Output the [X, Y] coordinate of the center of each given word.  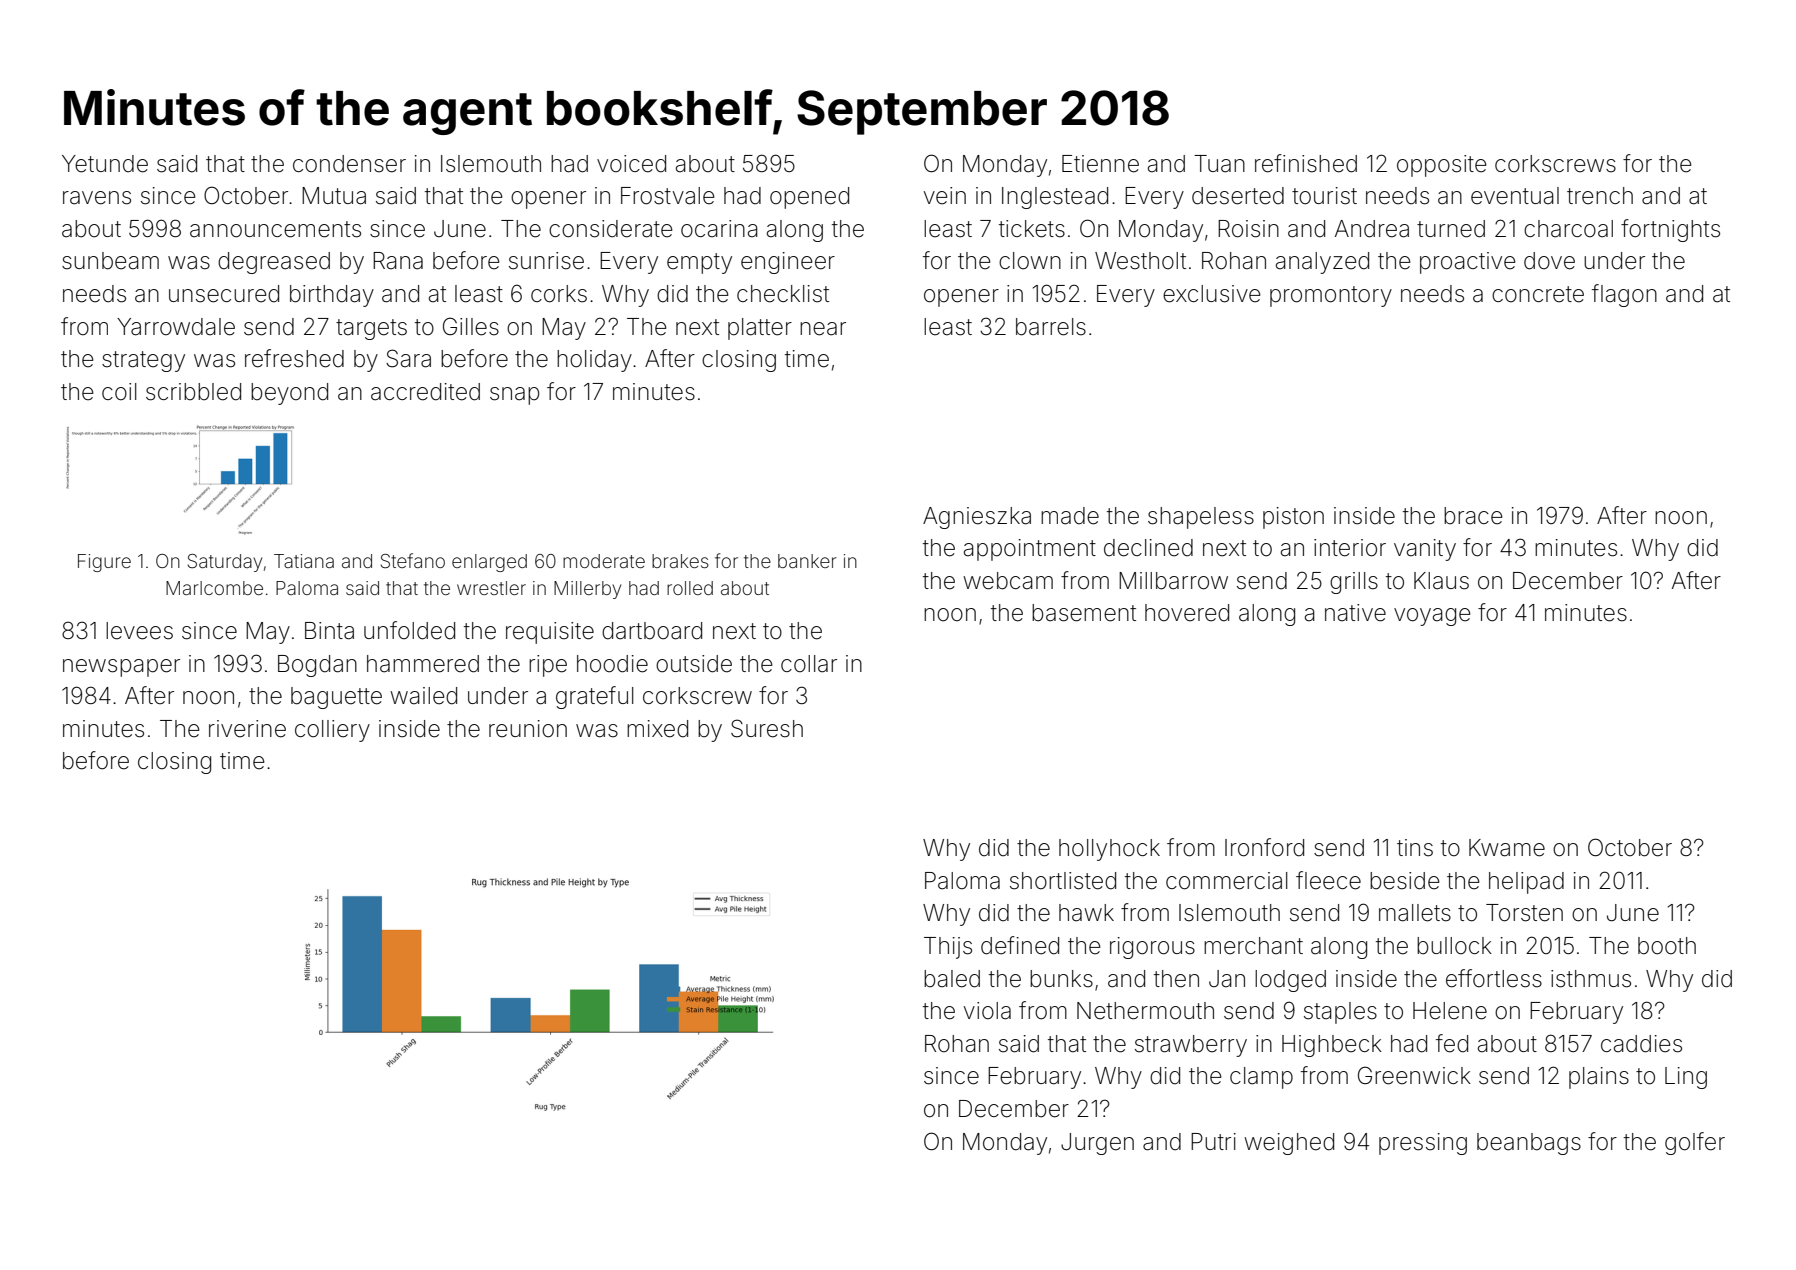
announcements [275, 229]
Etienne [1100, 164]
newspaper [121, 668]
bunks [1061, 979]
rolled [690, 588]
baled [952, 979]
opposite [1442, 166]
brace [1473, 516]
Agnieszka [977, 518]
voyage [1432, 617]
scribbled [193, 392]
